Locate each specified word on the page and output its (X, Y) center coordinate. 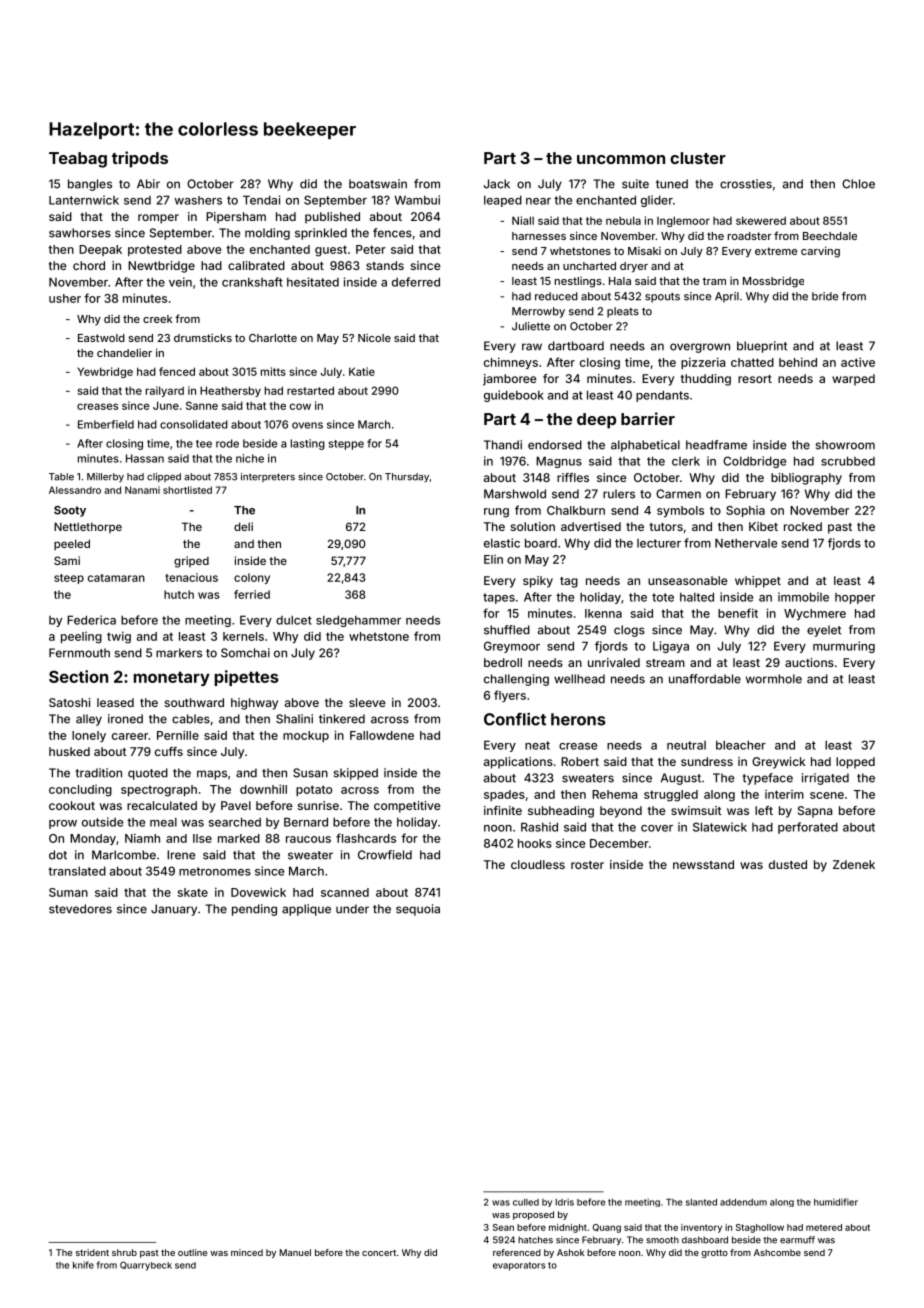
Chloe (858, 184)
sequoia (418, 910)
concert (379, 1253)
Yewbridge (105, 372)
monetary (172, 678)
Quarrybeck (146, 1266)
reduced (556, 296)
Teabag (78, 160)
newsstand (703, 864)
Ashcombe (777, 1252)
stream (665, 663)
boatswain (378, 184)
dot (58, 855)
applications (518, 763)
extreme (776, 251)
